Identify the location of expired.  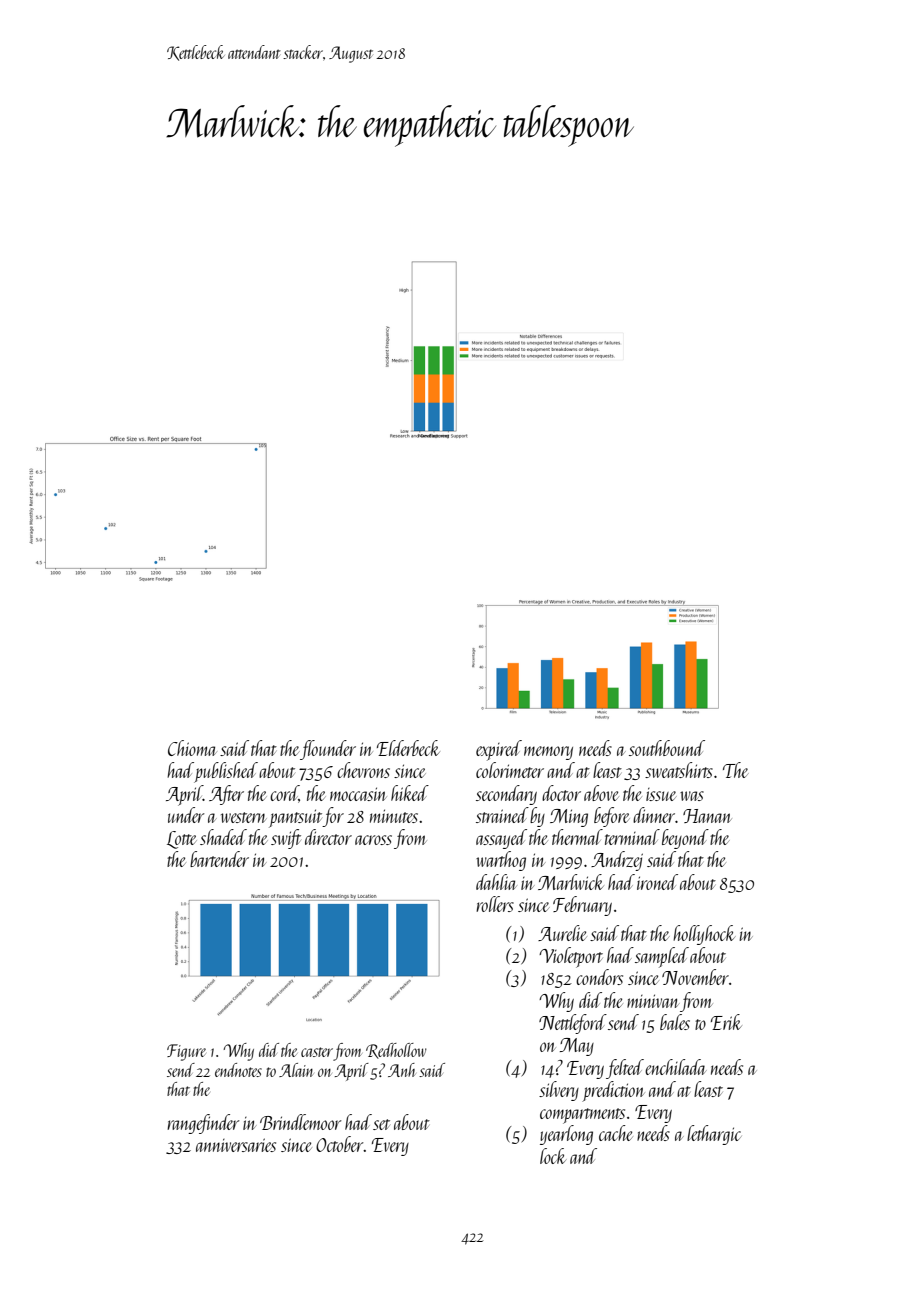
(499, 750).
